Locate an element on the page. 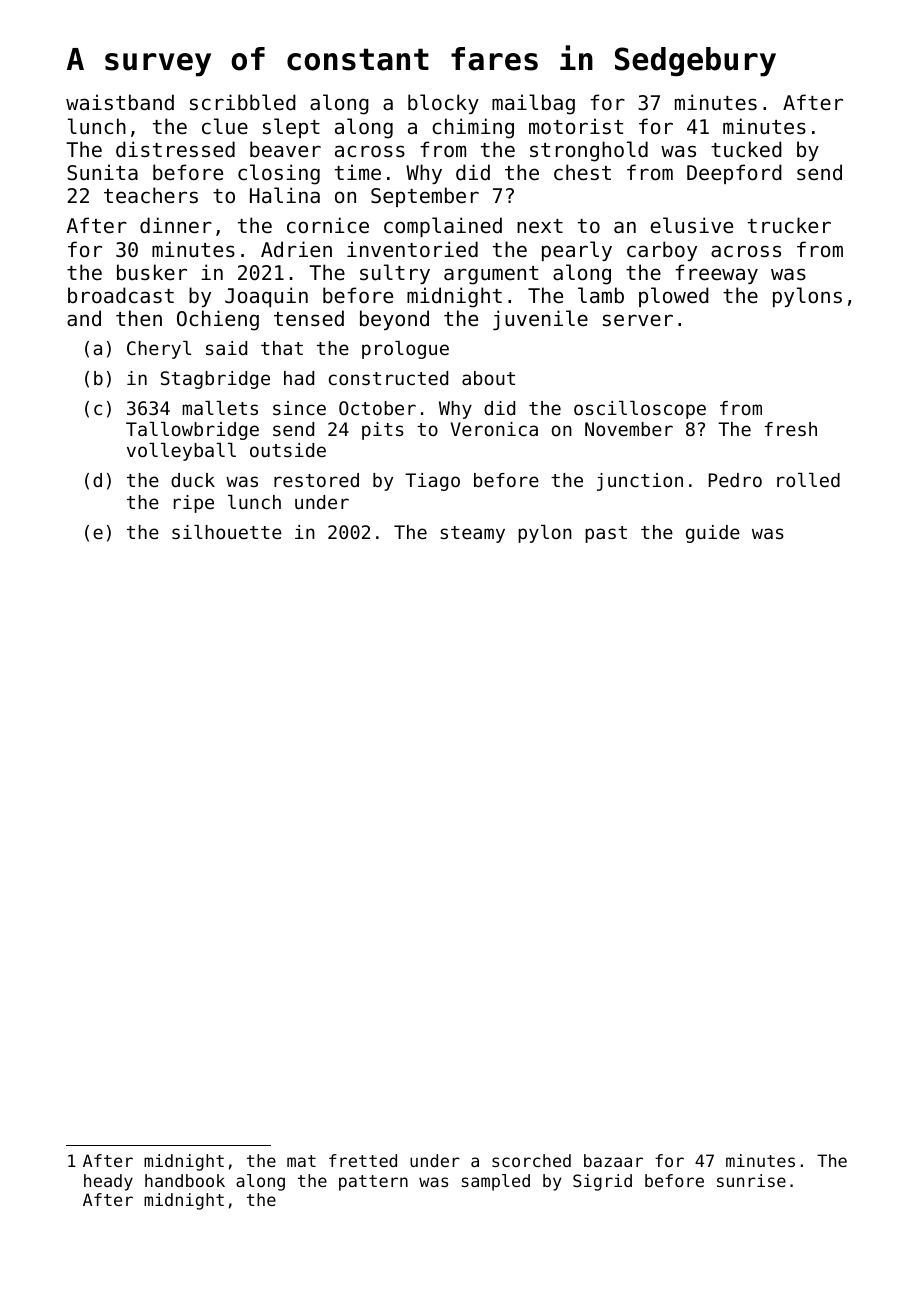 Image resolution: width=924 pixels, height=1308 pixels. mat is located at coordinates (301, 1161).
